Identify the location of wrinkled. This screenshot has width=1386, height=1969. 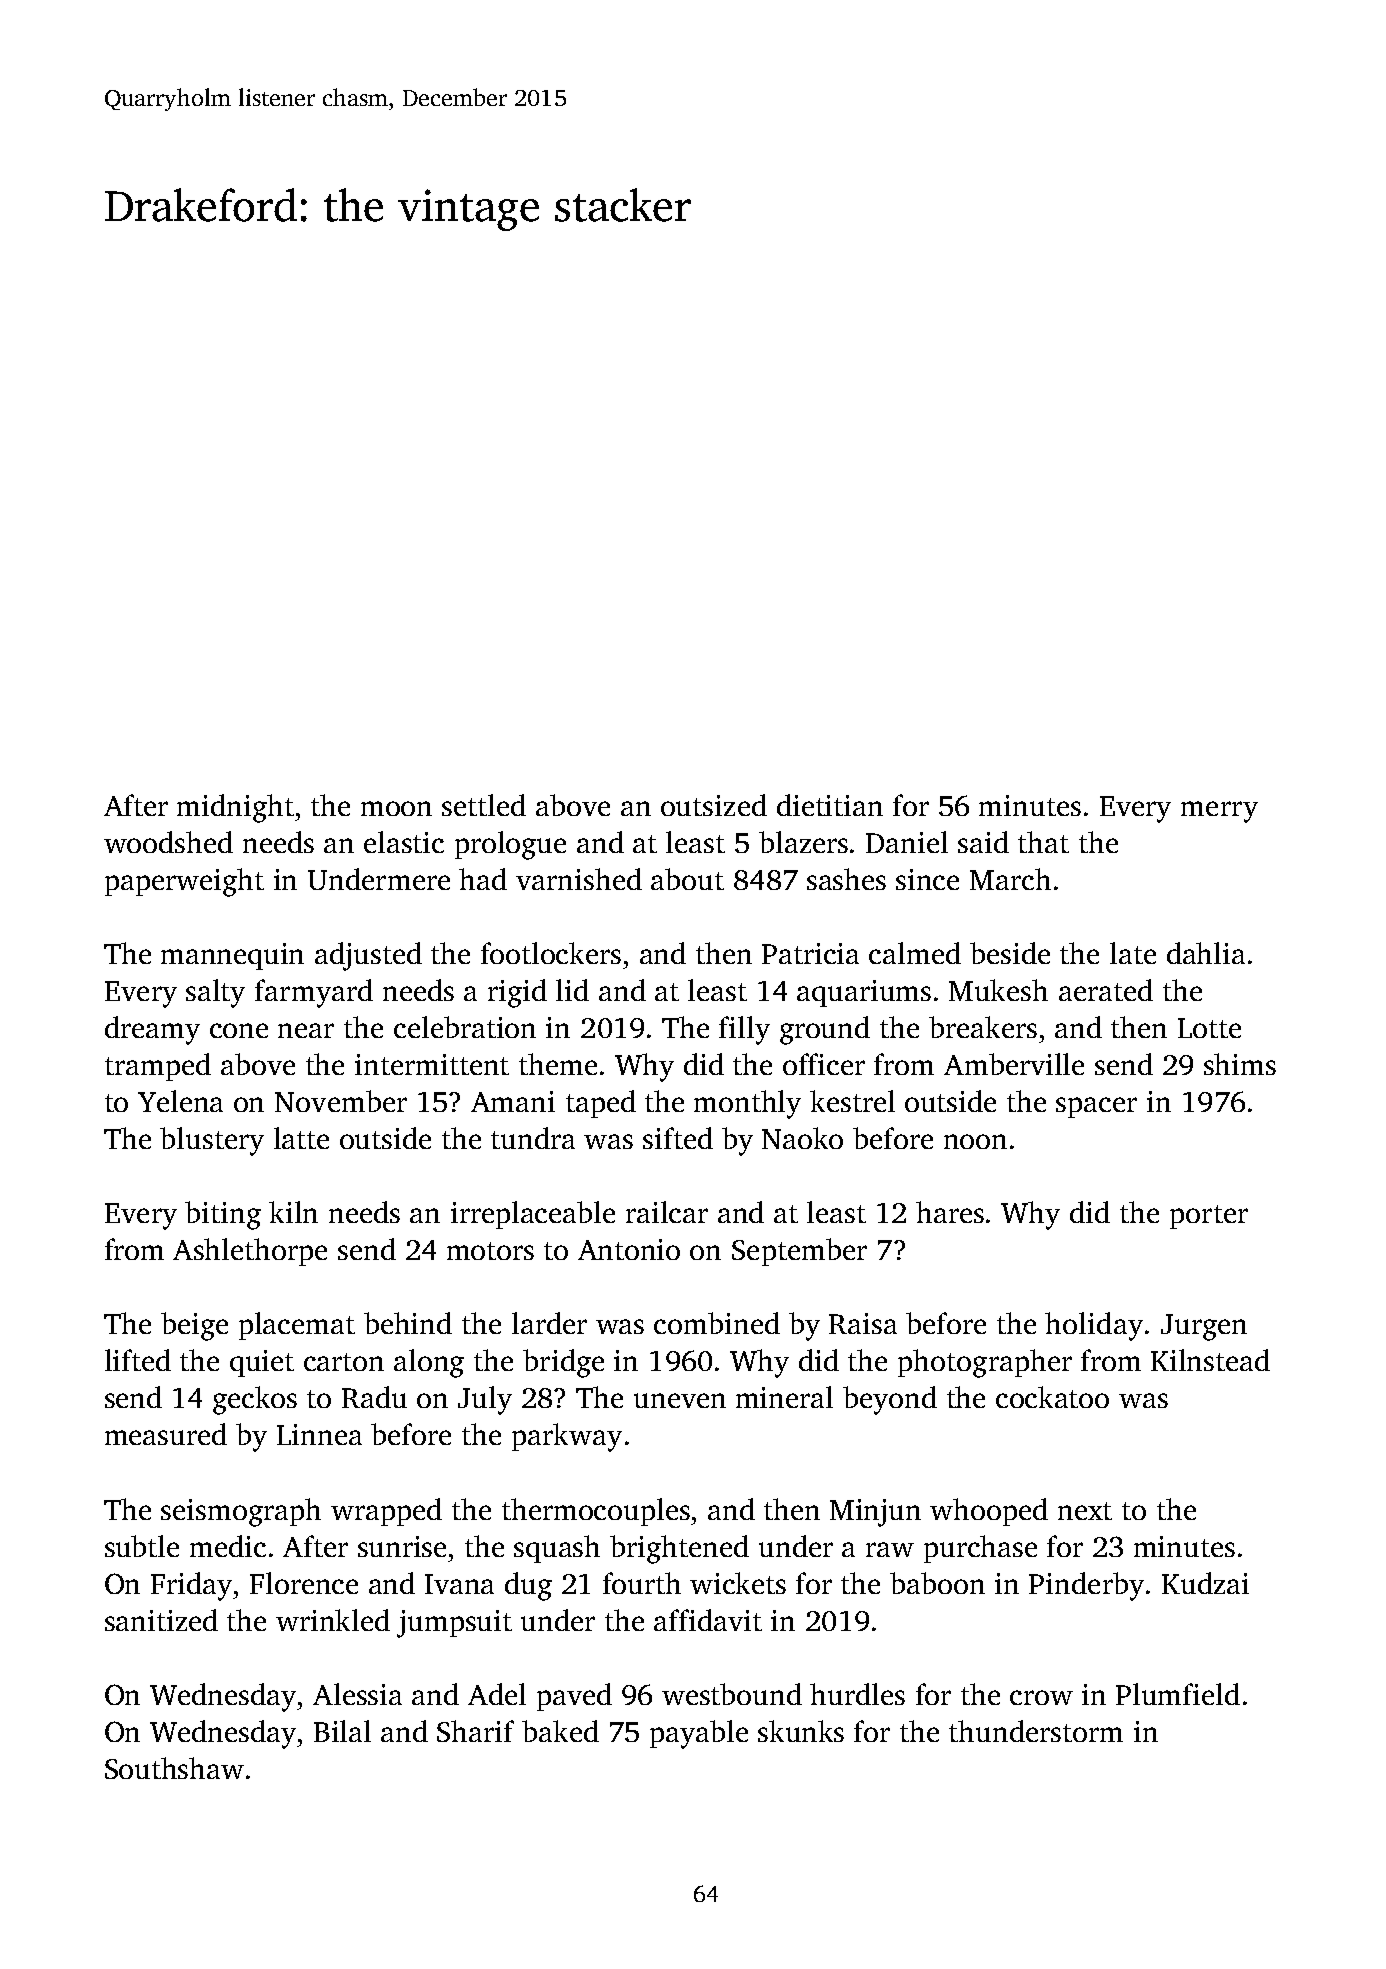
(333, 1620).
